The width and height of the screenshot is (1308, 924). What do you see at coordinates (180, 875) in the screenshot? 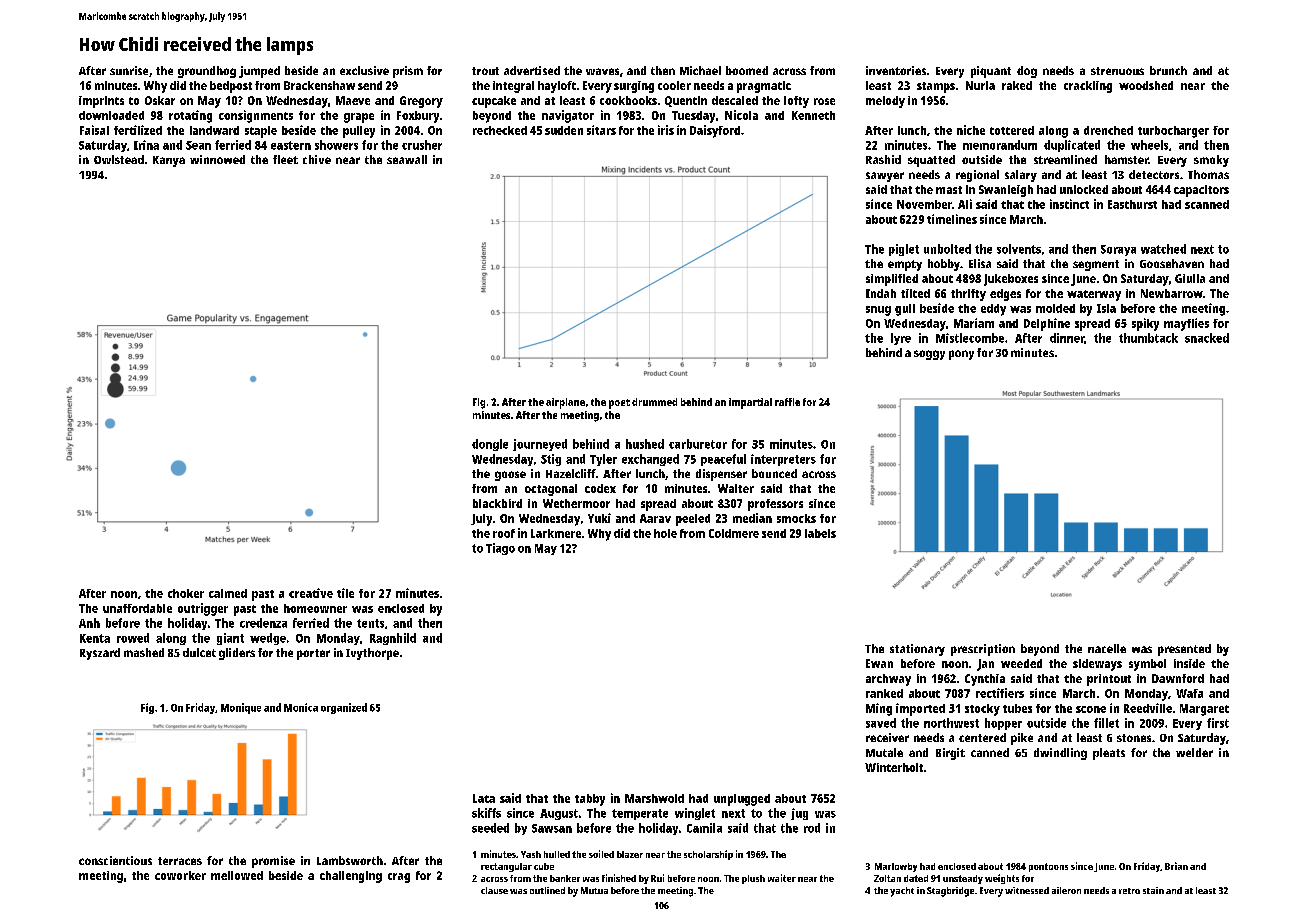
I see `coworker` at bounding box center [180, 875].
